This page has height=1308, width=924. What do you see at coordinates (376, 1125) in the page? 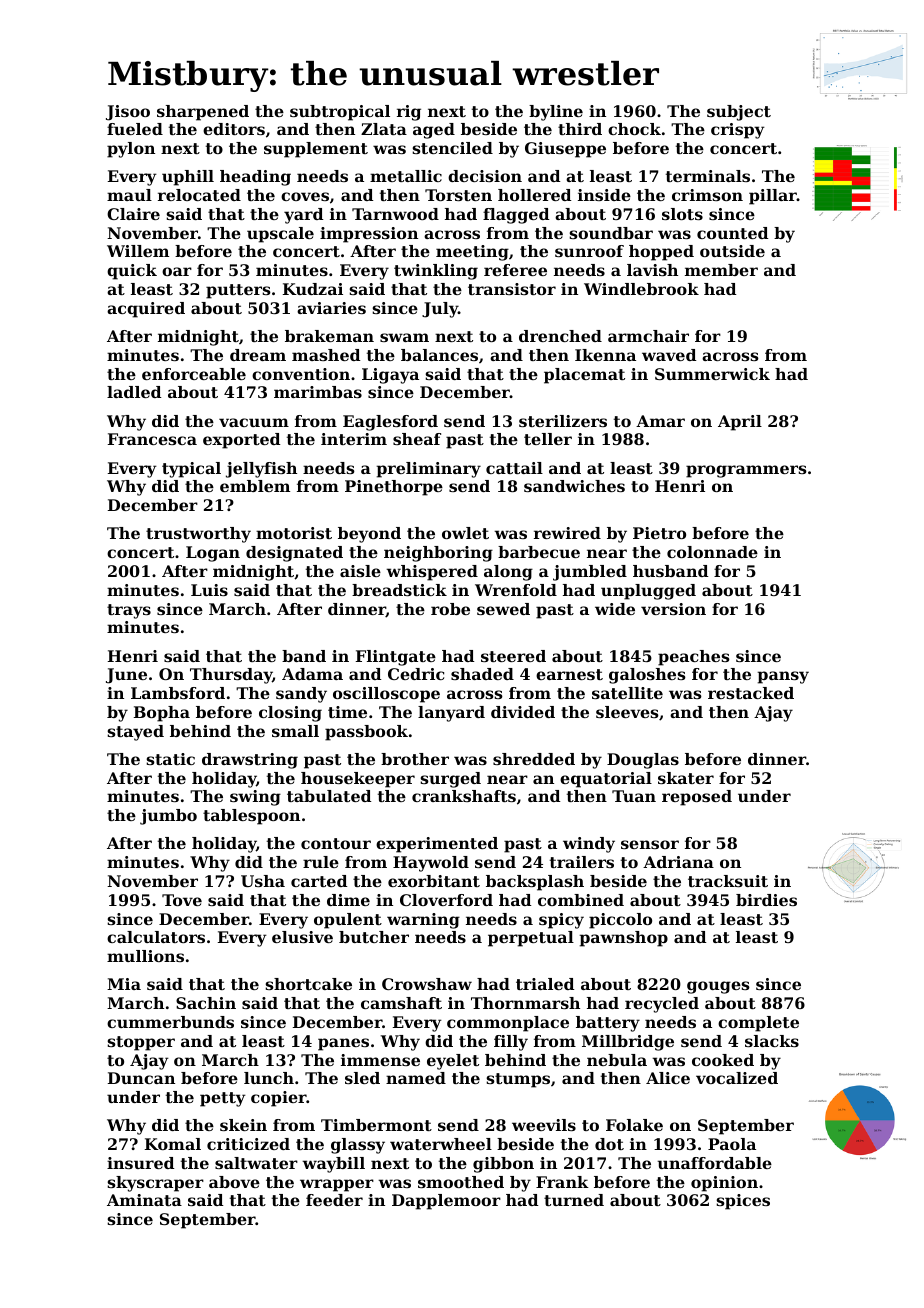
I see `Timbermont` at bounding box center [376, 1125].
